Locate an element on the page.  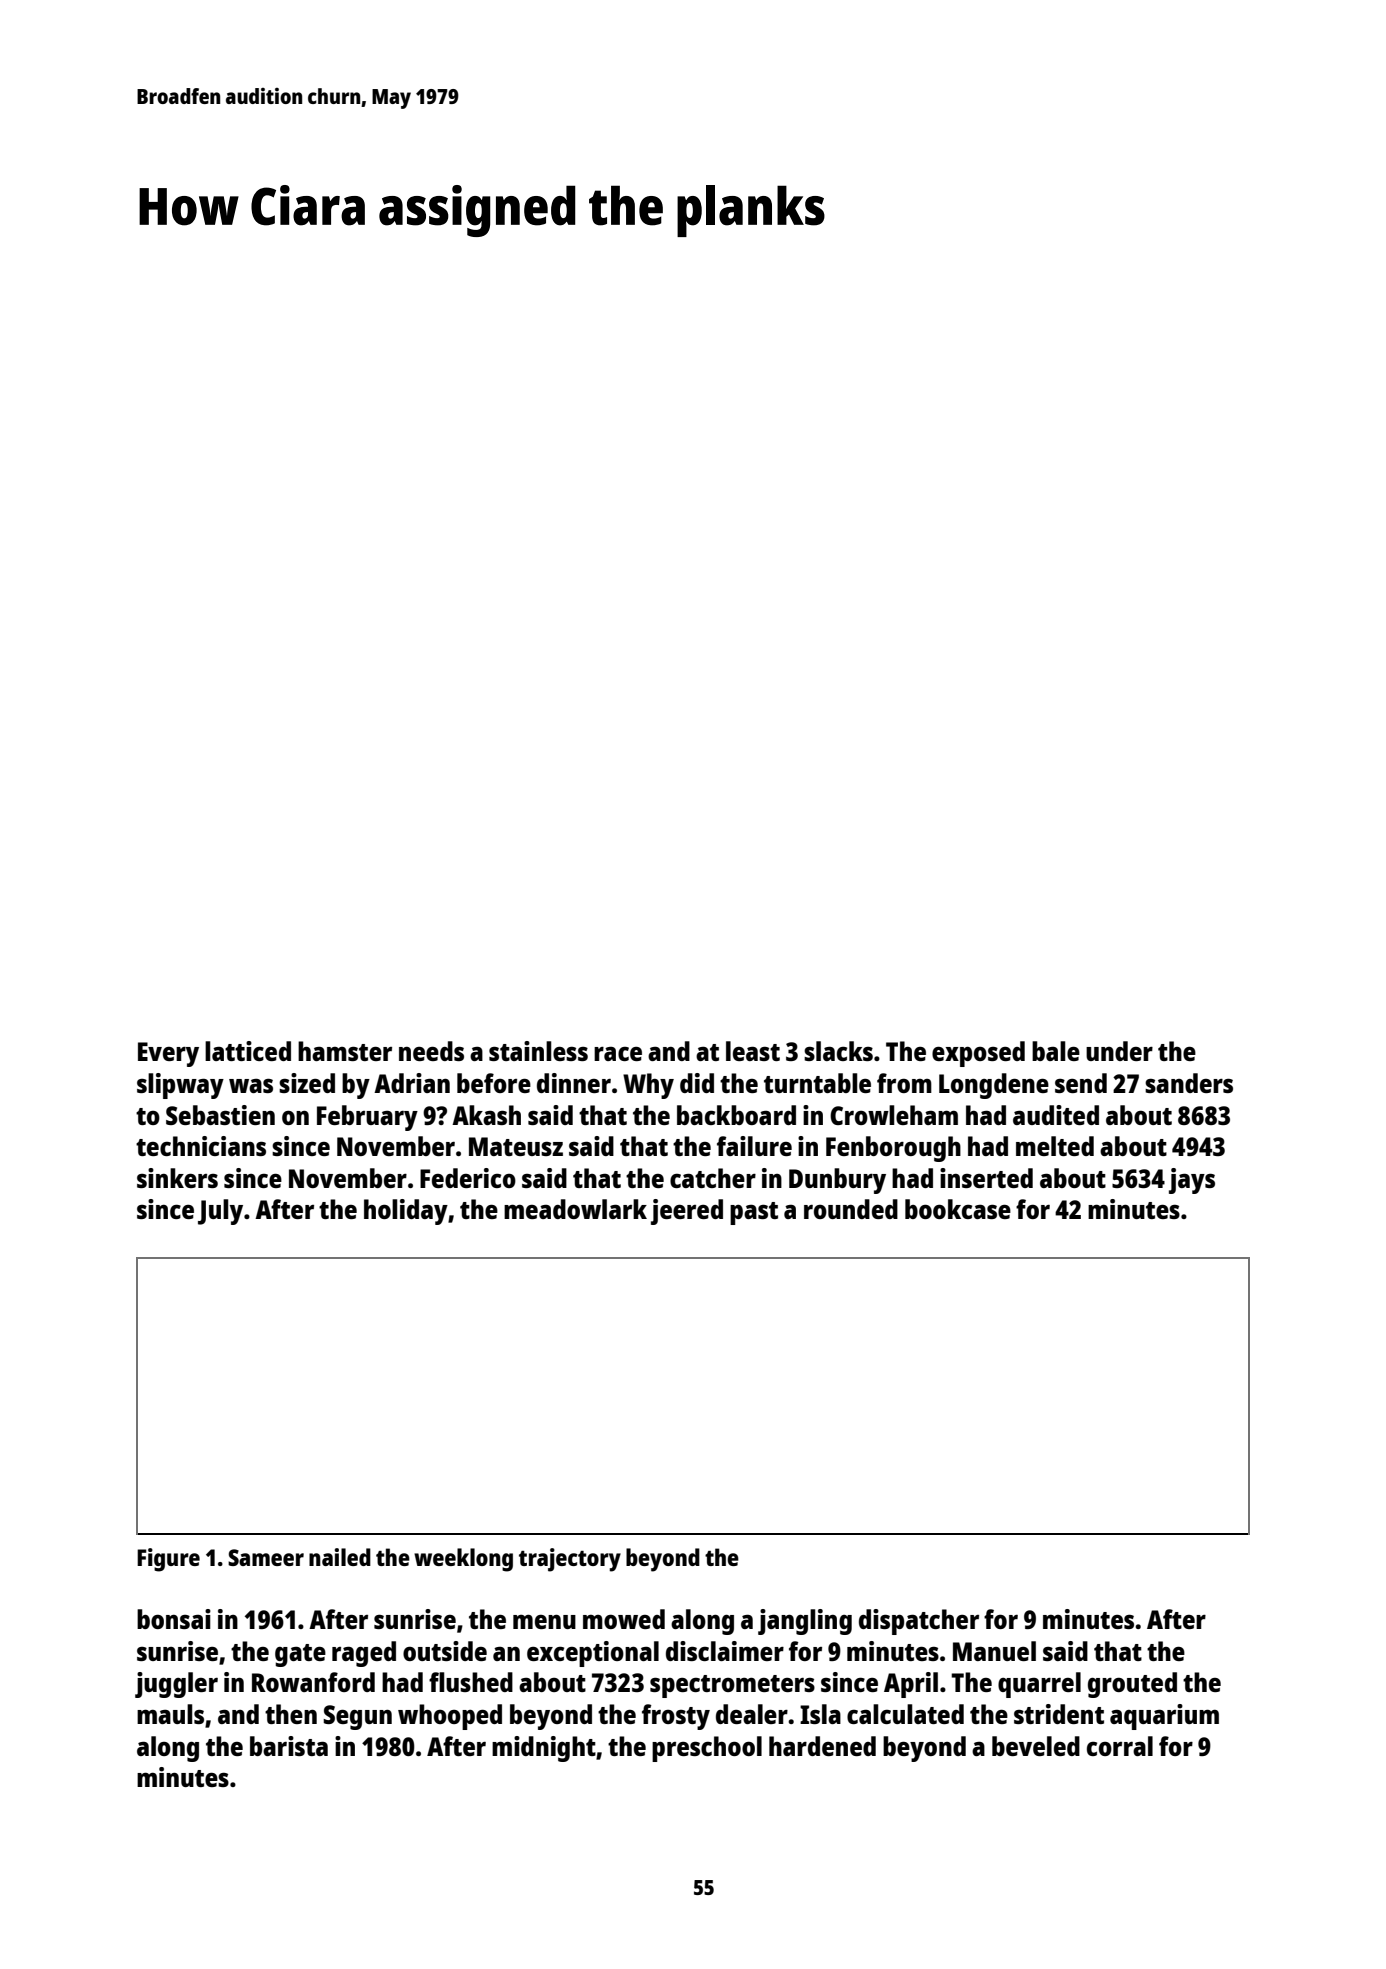
under is located at coordinates (1119, 1051).
